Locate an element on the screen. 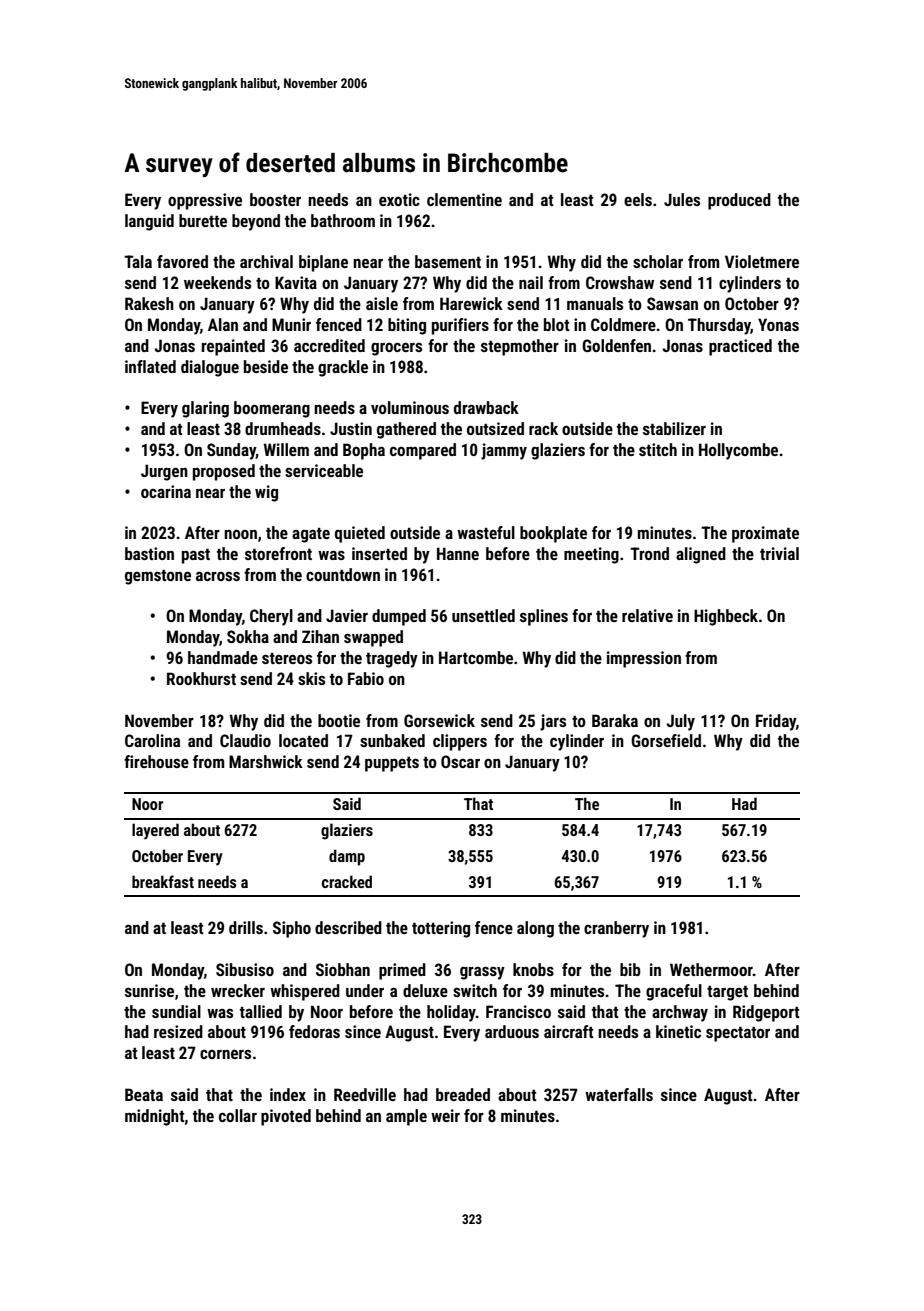 Image resolution: width=924 pixels, height=1311 pixels. Wethermoor is located at coordinates (711, 969).
